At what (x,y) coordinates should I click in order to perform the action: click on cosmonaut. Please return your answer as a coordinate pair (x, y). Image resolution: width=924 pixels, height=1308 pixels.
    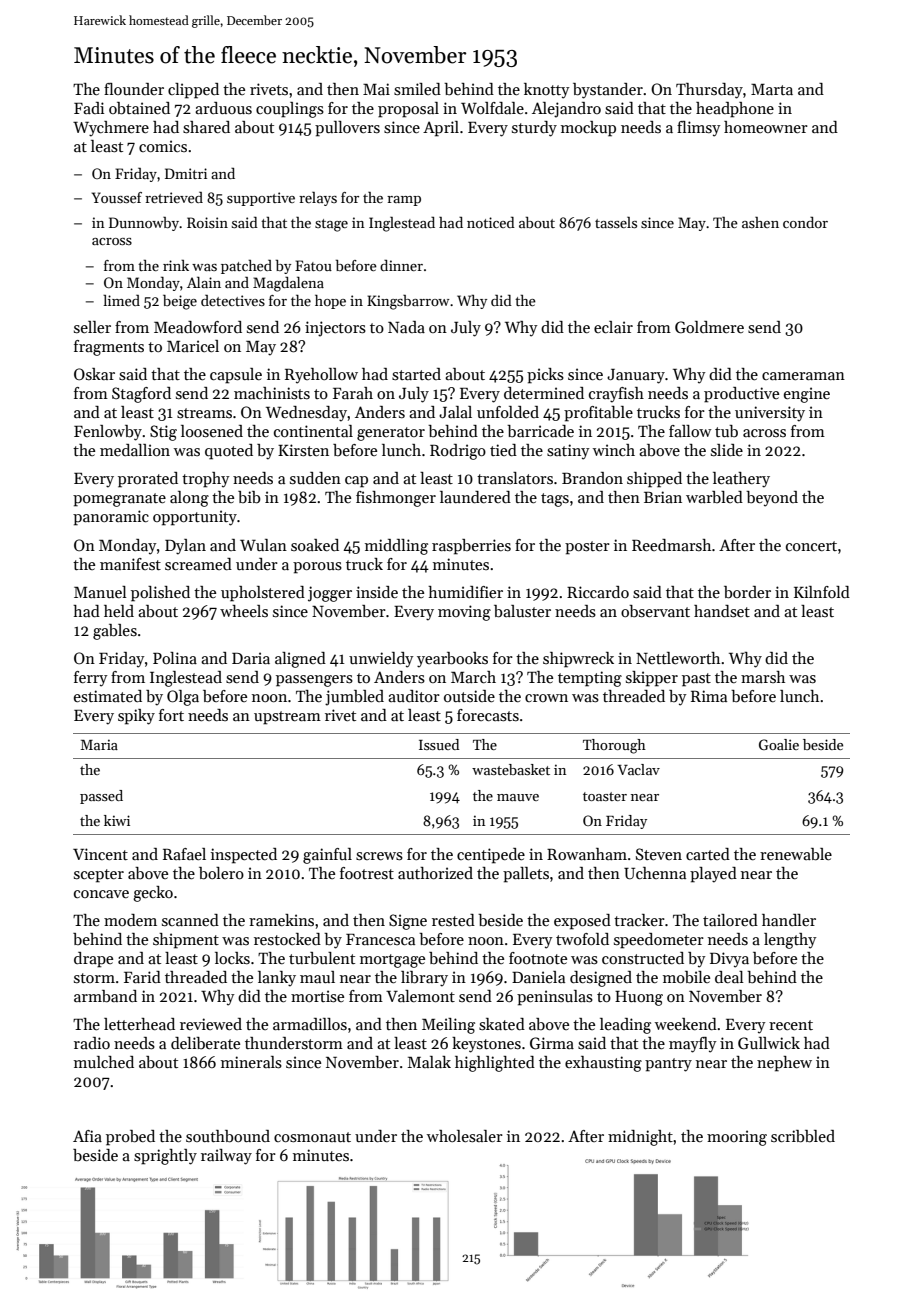
    Looking at the image, I should click on (312, 1137).
